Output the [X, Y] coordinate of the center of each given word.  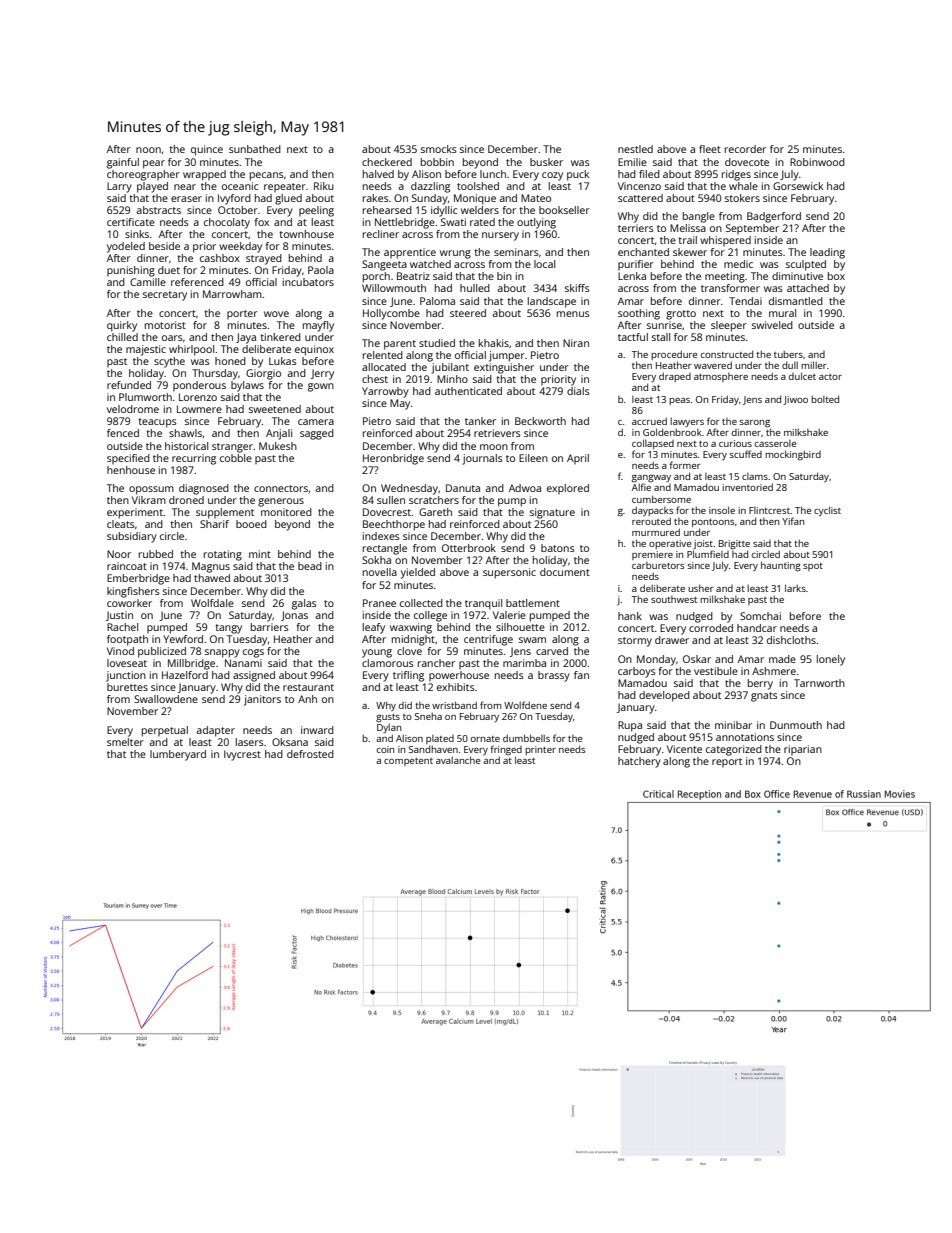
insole [722, 510]
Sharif [214, 524]
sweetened [275, 409]
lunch [493, 174]
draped [675, 377]
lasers [250, 742]
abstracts [158, 210]
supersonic [509, 573]
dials [578, 391]
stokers [742, 198]
